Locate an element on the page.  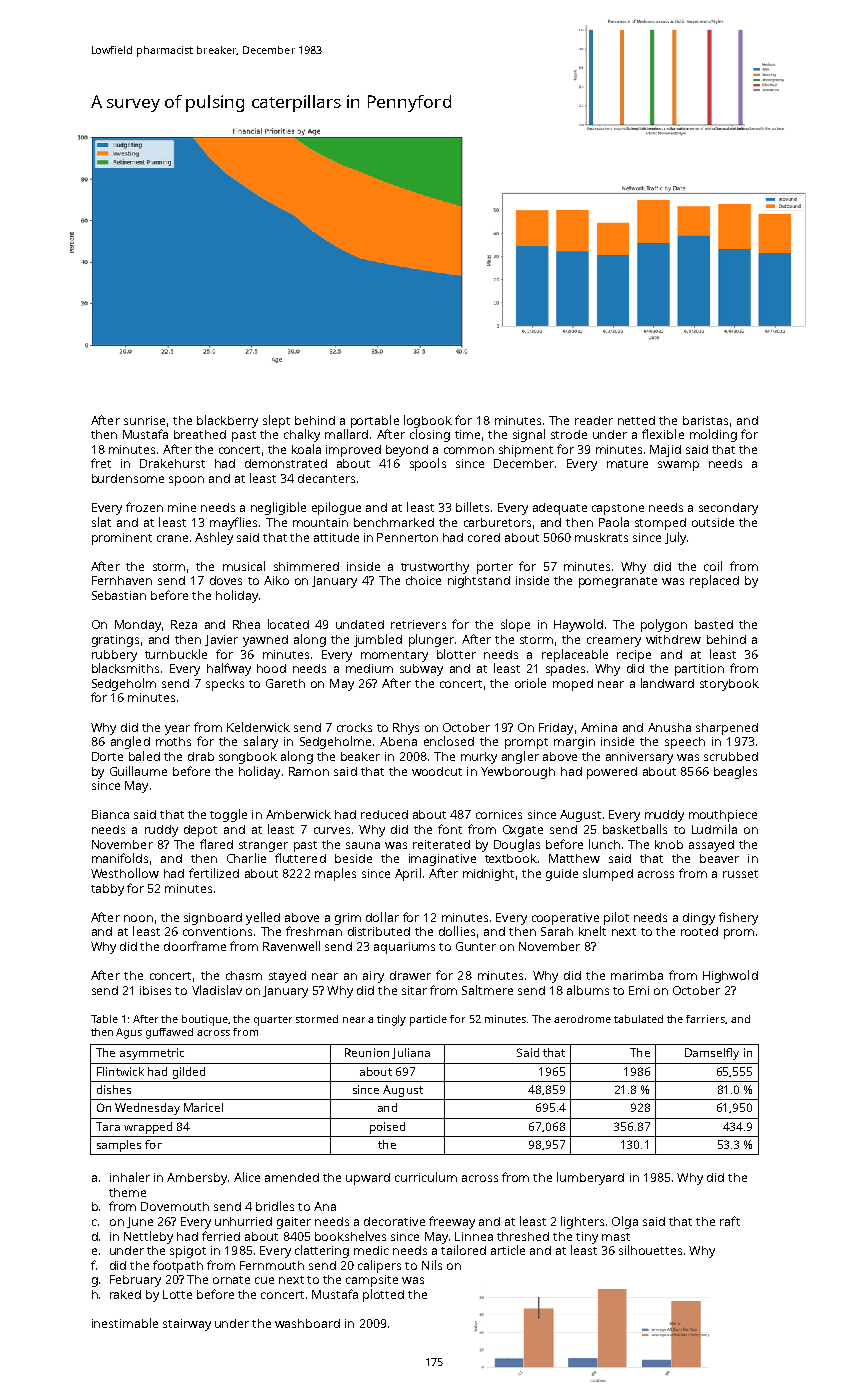
raft is located at coordinates (730, 1221).
